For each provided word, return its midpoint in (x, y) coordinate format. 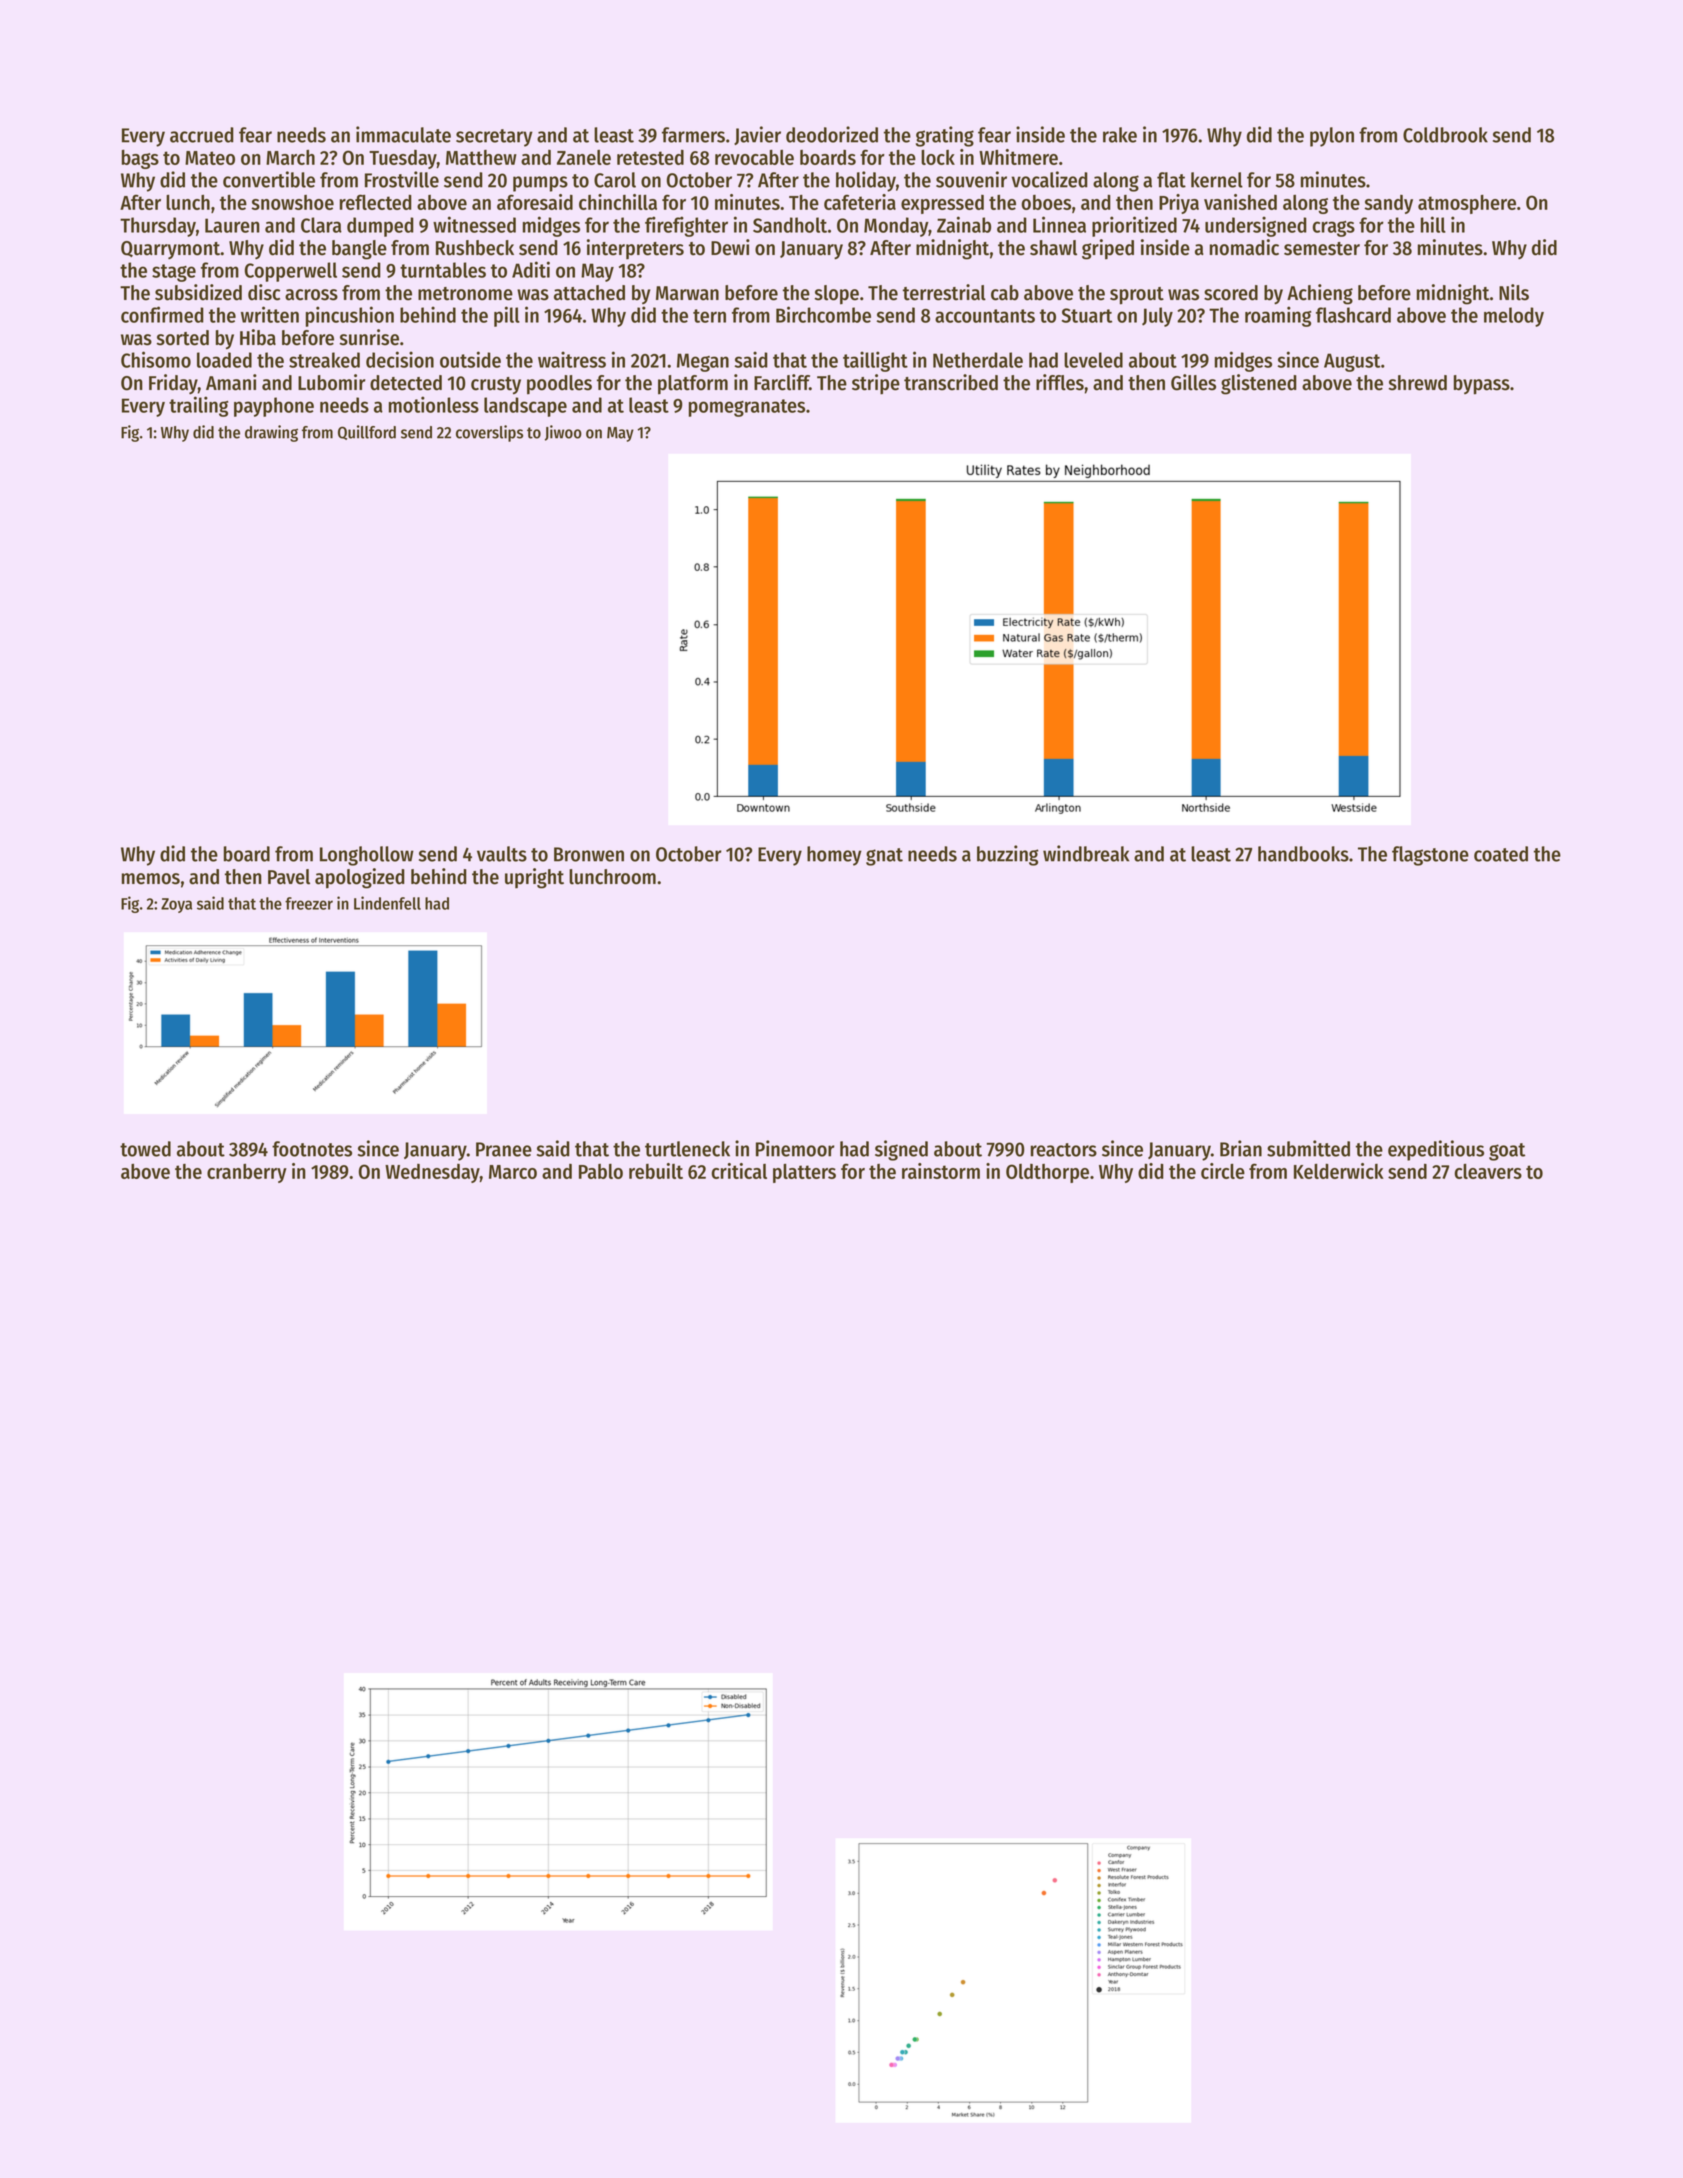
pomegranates (747, 408)
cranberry (247, 1173)
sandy (1388, 204)
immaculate (403, 134)
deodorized (832, 134)
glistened (1259, 384)
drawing (271, 433)
